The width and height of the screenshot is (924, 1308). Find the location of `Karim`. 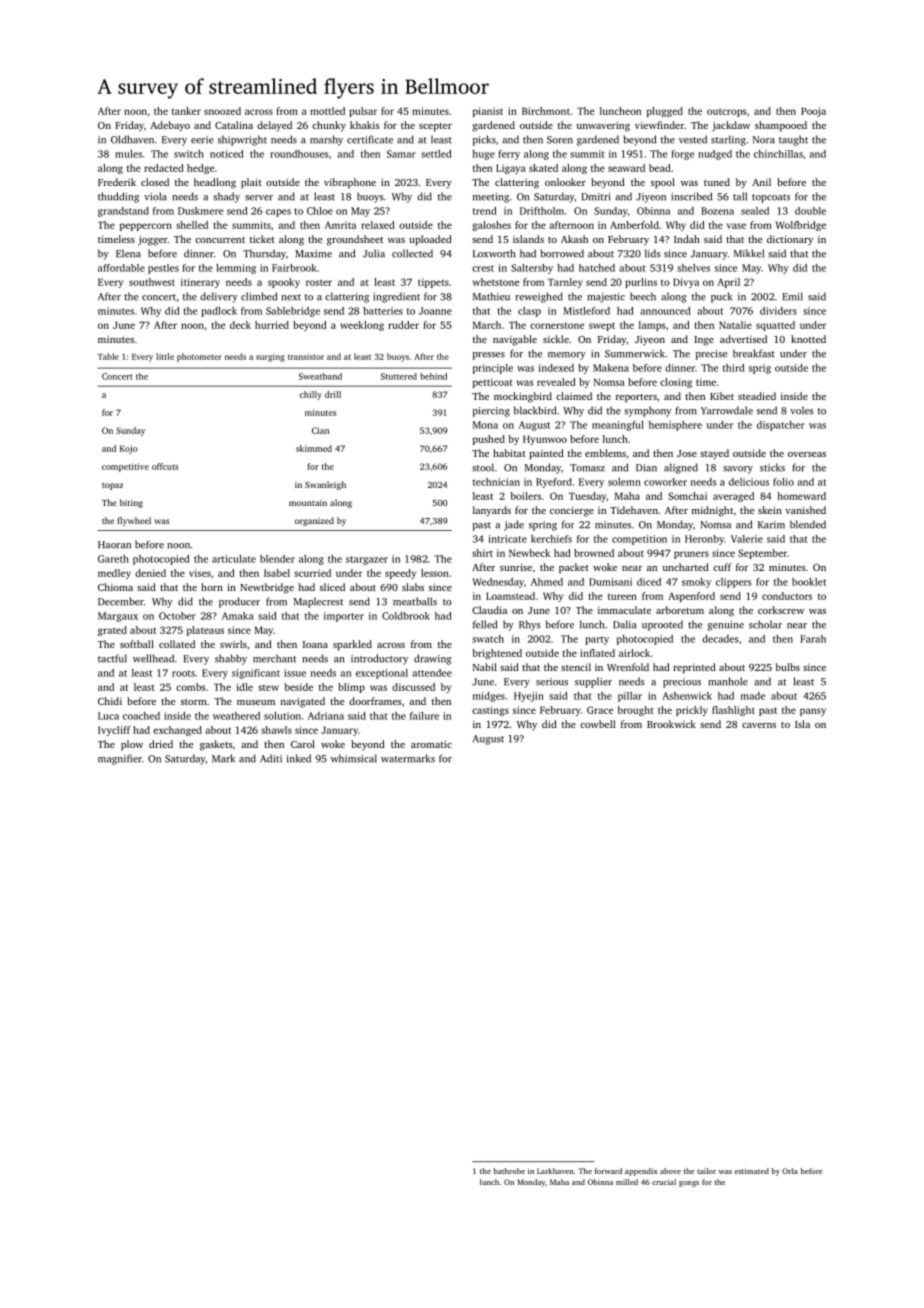

Karim is located at coordinates (771, 525).
